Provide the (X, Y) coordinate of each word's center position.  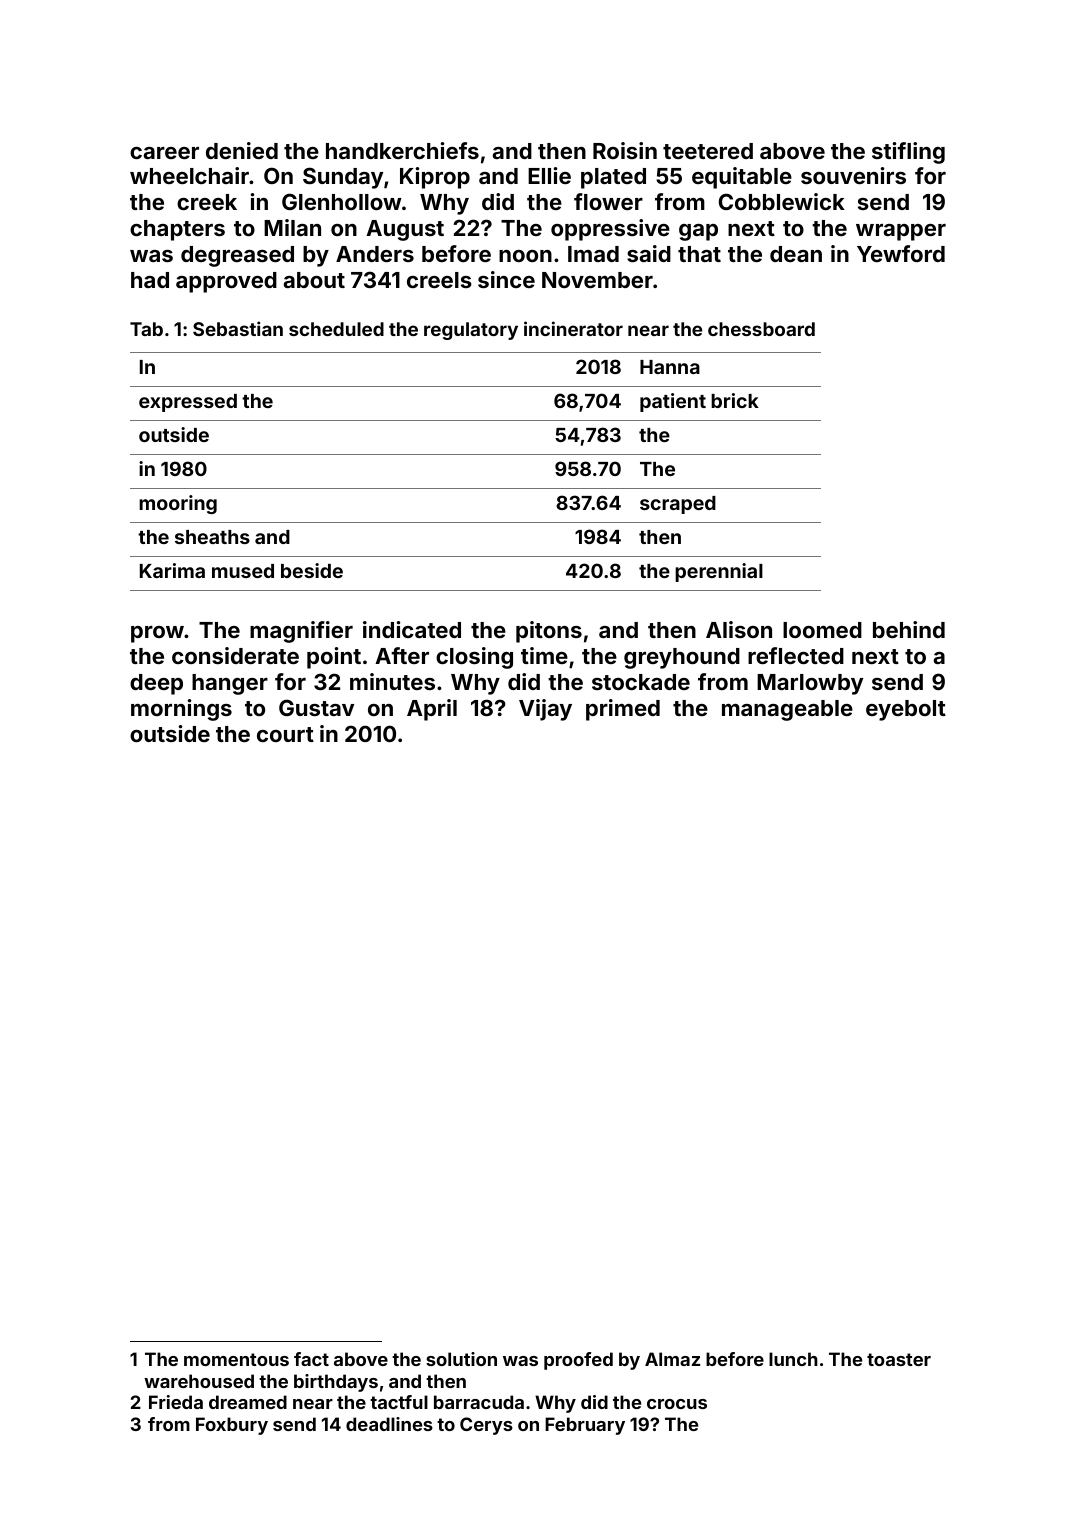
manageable (787, 710)
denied (242, 150)
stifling (908, 153)
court (285, 734)
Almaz (672, 1359)
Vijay (545, 710)
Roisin (625, 150)
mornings (181, 710)
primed (623, 710)
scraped (678, 505)
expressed (188, 403)
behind (909, 629)
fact (311, 1359)
